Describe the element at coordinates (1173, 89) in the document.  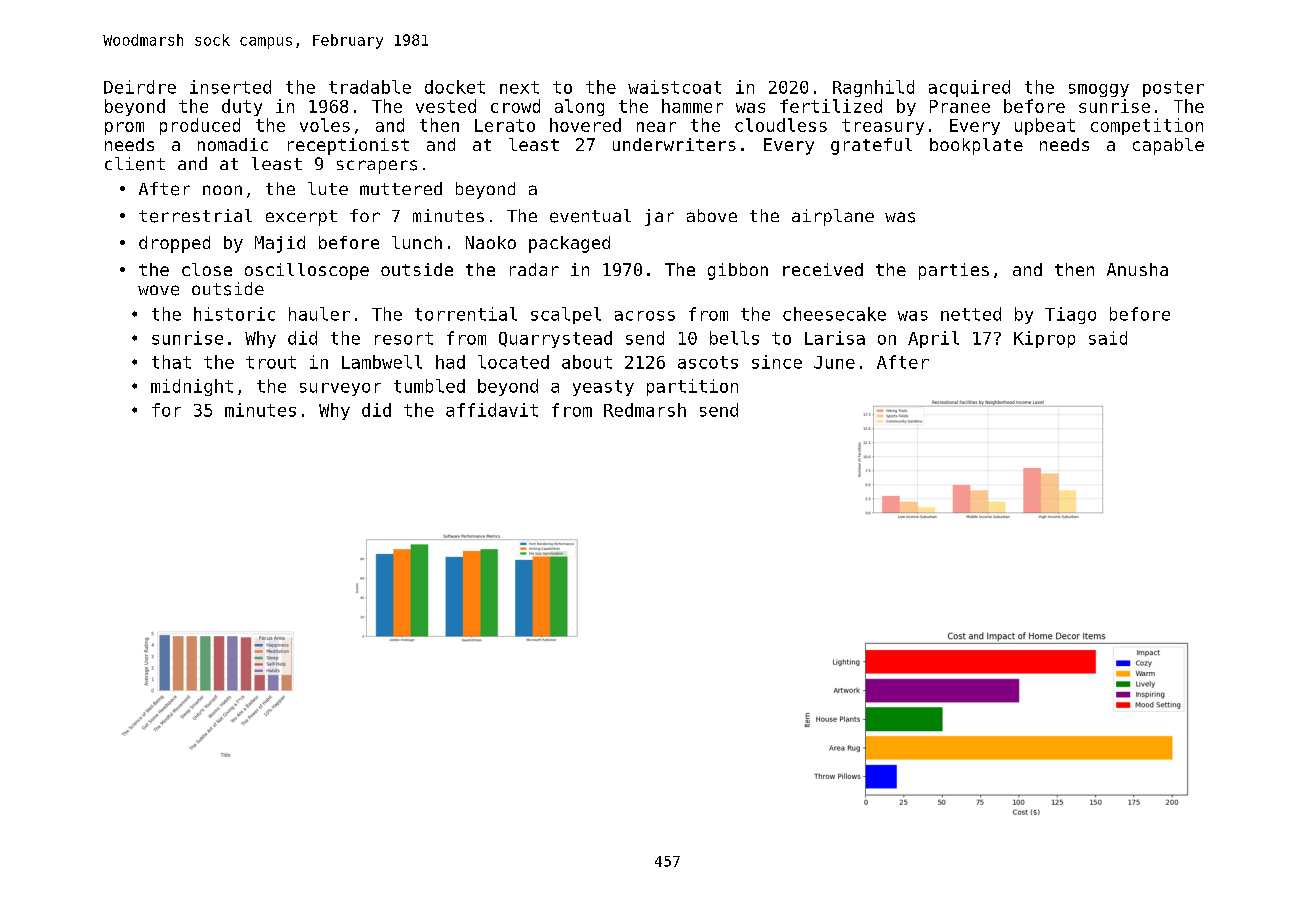
I see `poster` at that location.
